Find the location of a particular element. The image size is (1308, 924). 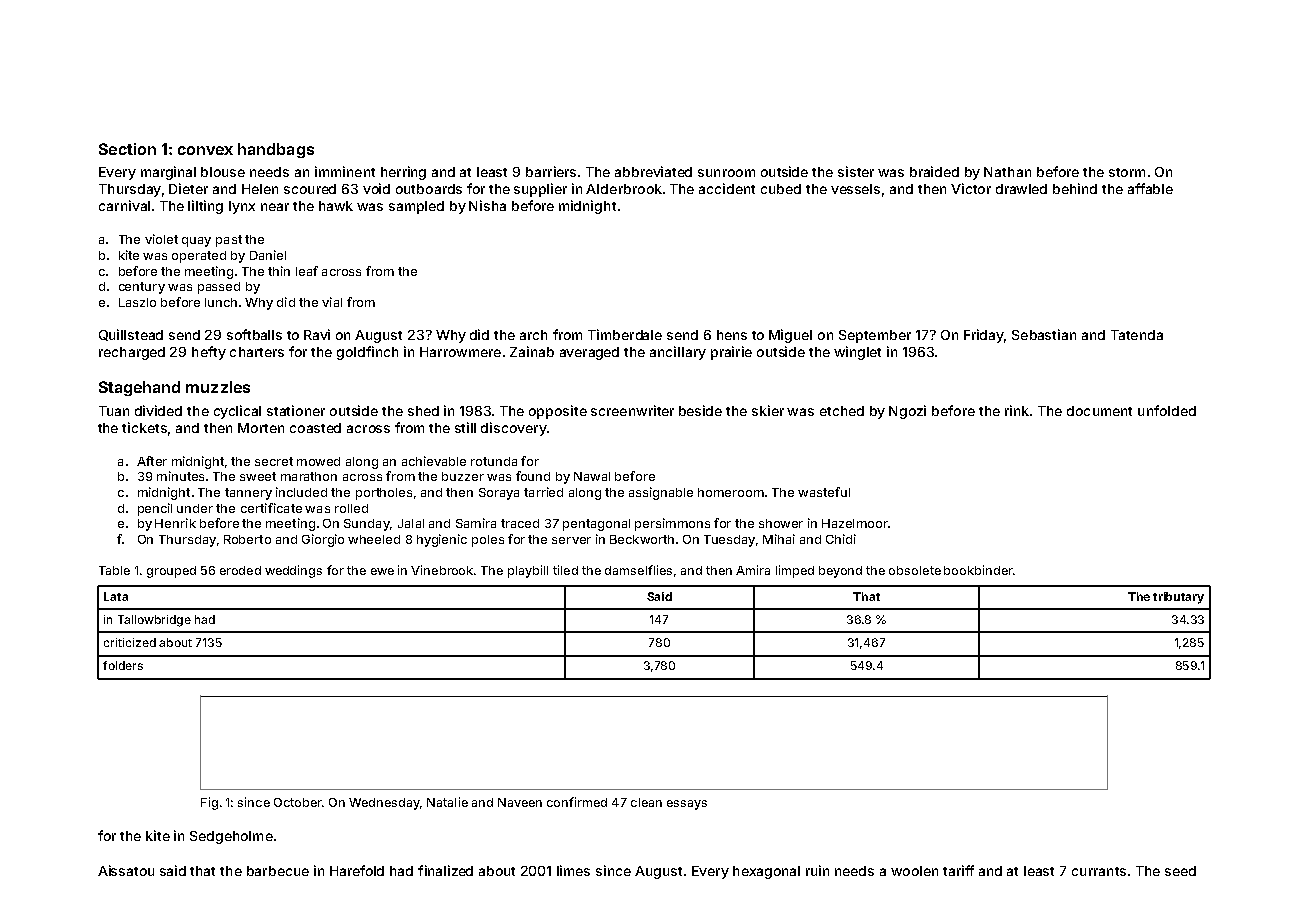

shed is located at coordinates (423, 411).
